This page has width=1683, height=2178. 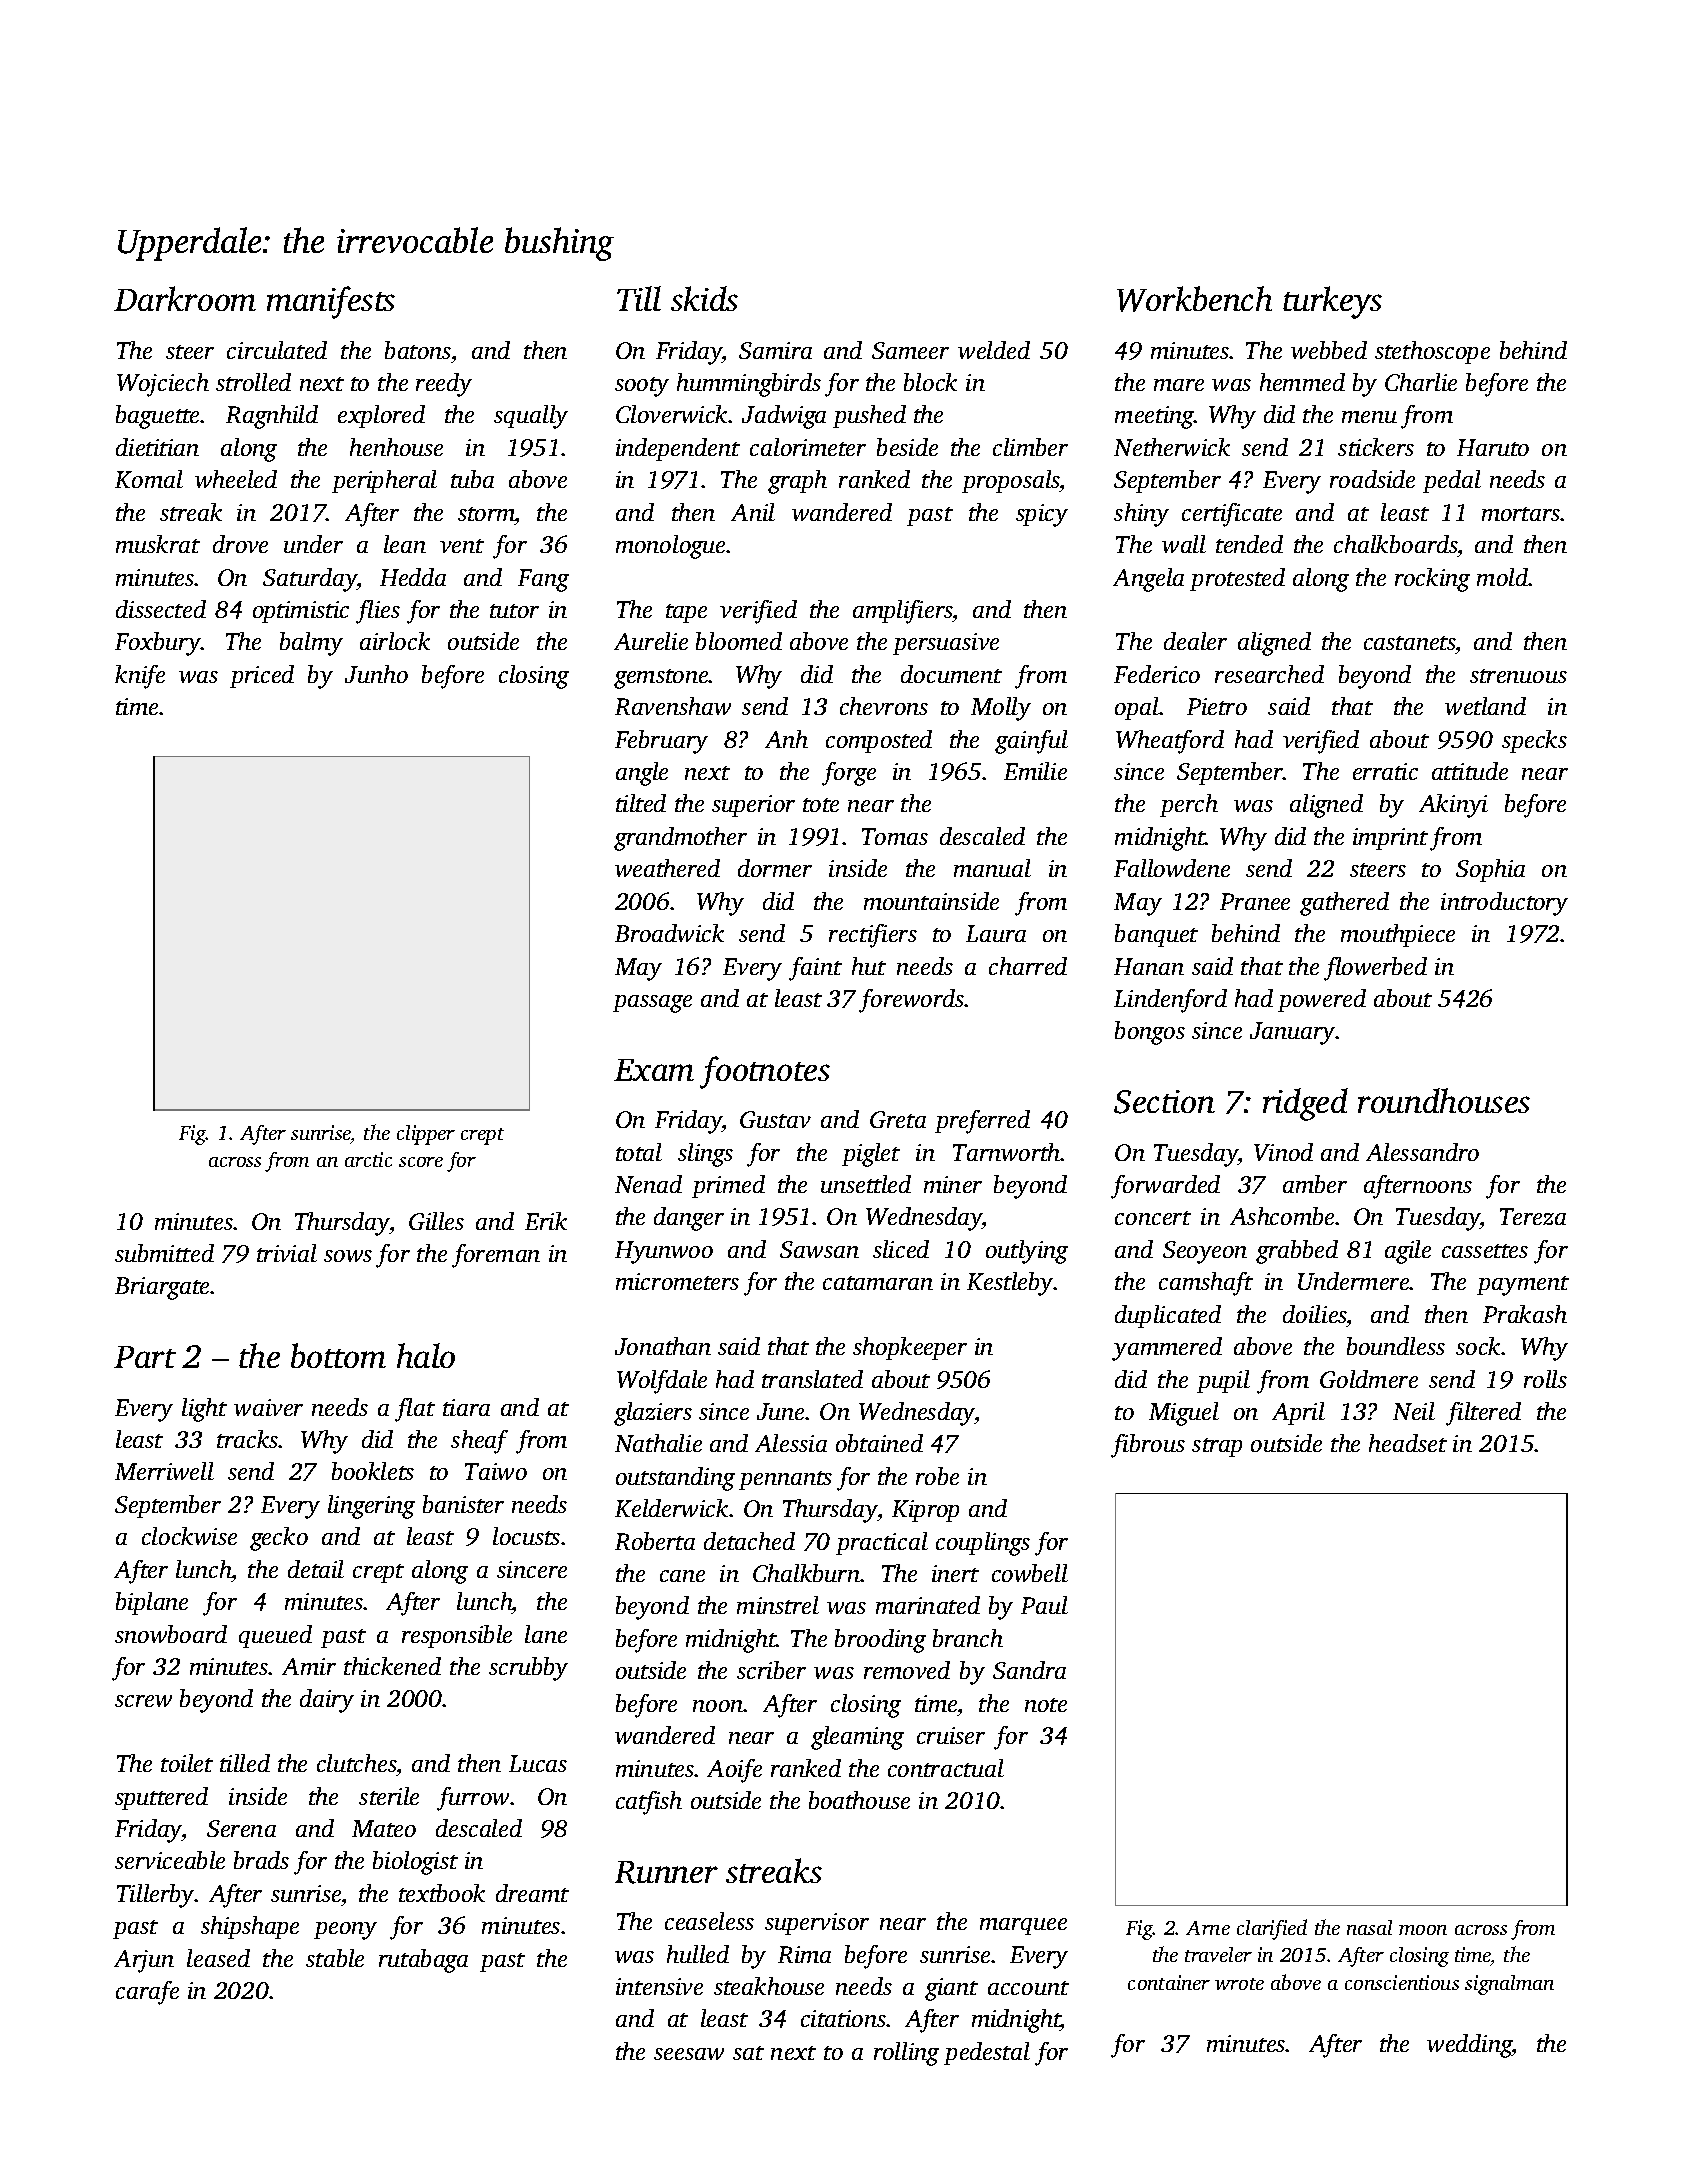 What do you see at coordinates (1272, 1929) in the page?
I see `clarified` at bounding box center [1272, 1929].
